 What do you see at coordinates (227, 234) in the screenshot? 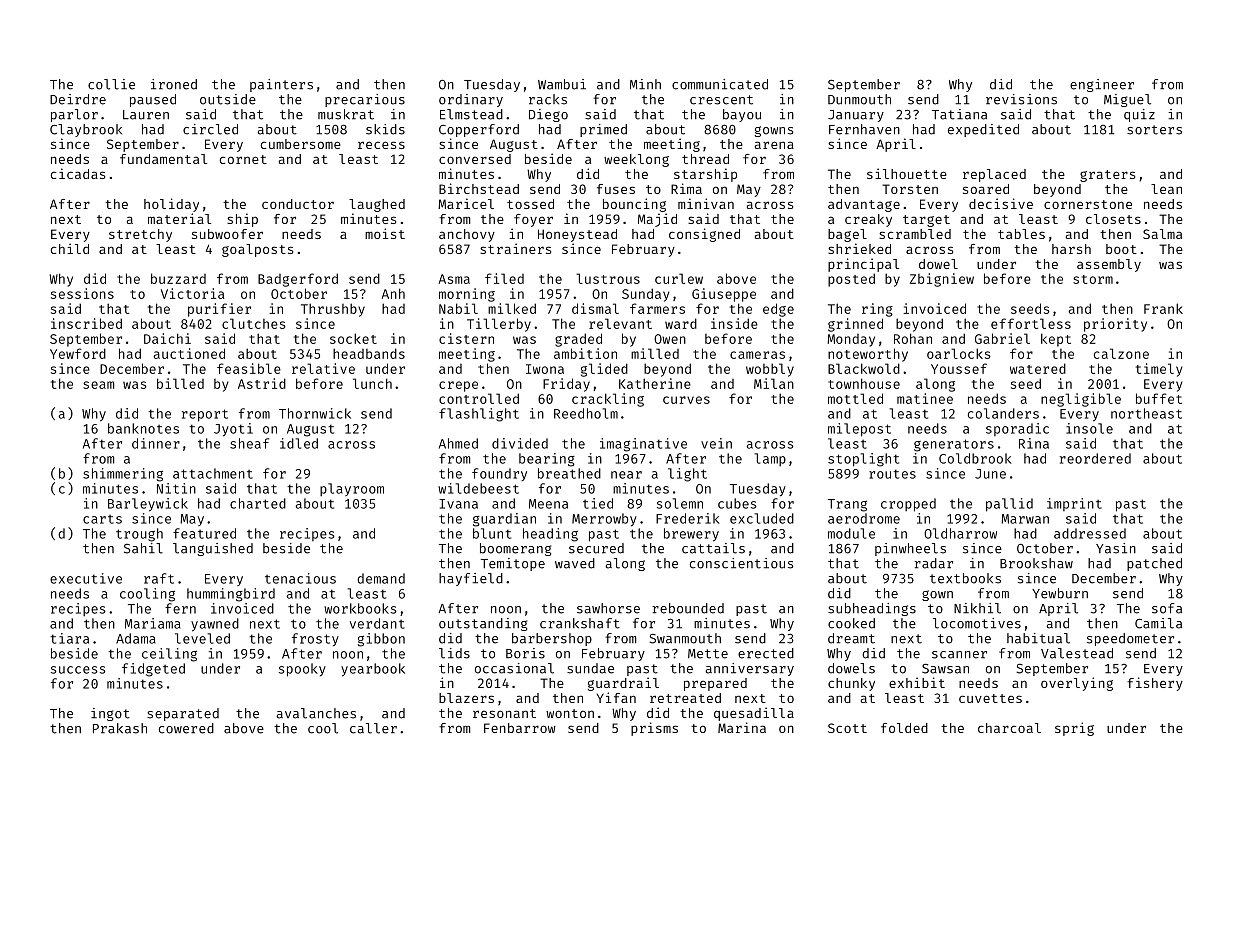
I see `subwoofer` at bounding box center [227, 234].
